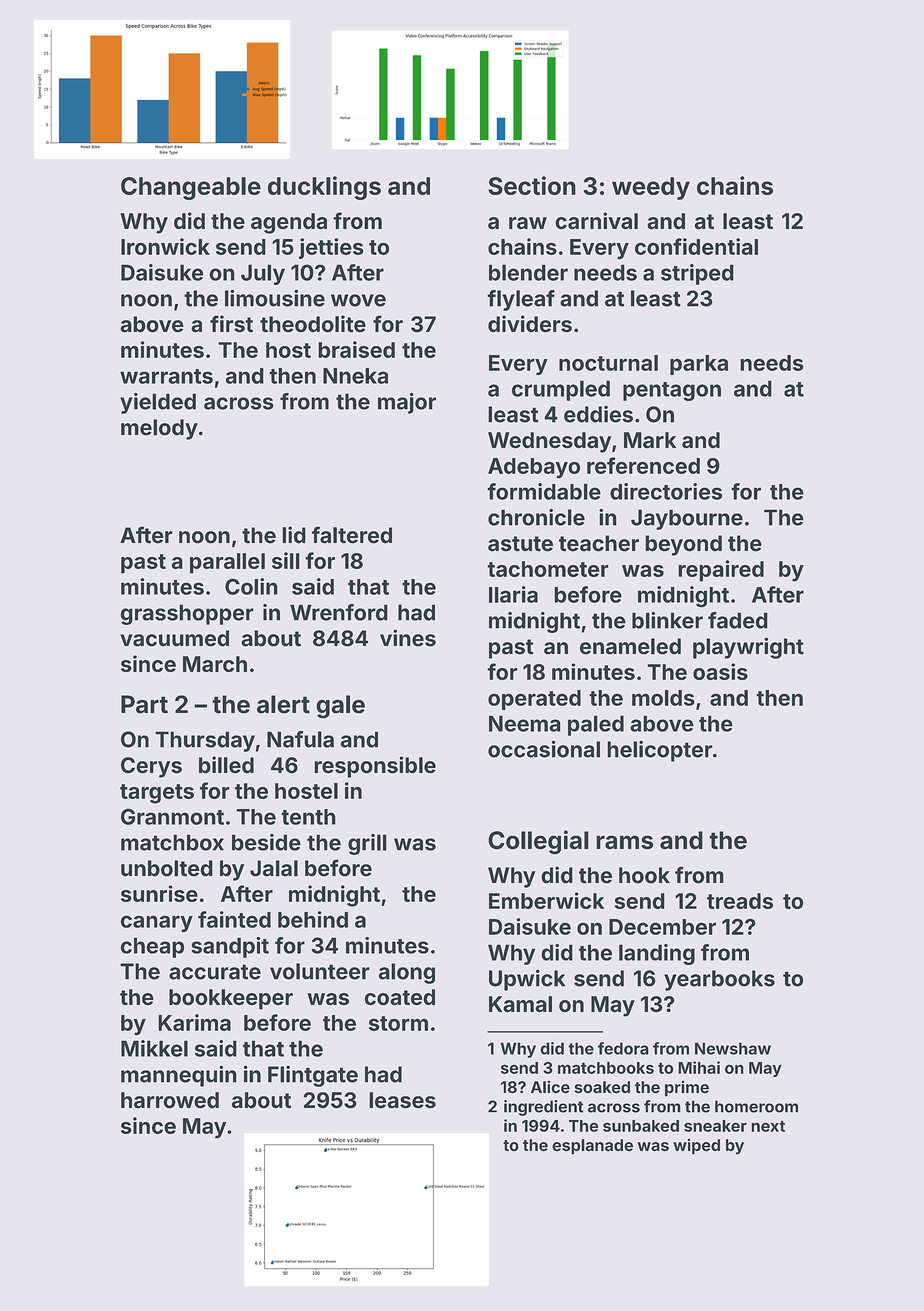  What do you see at coordinates (170, 1100) in the image?
I see `harrowed` at bounding box center [170, 1100].
